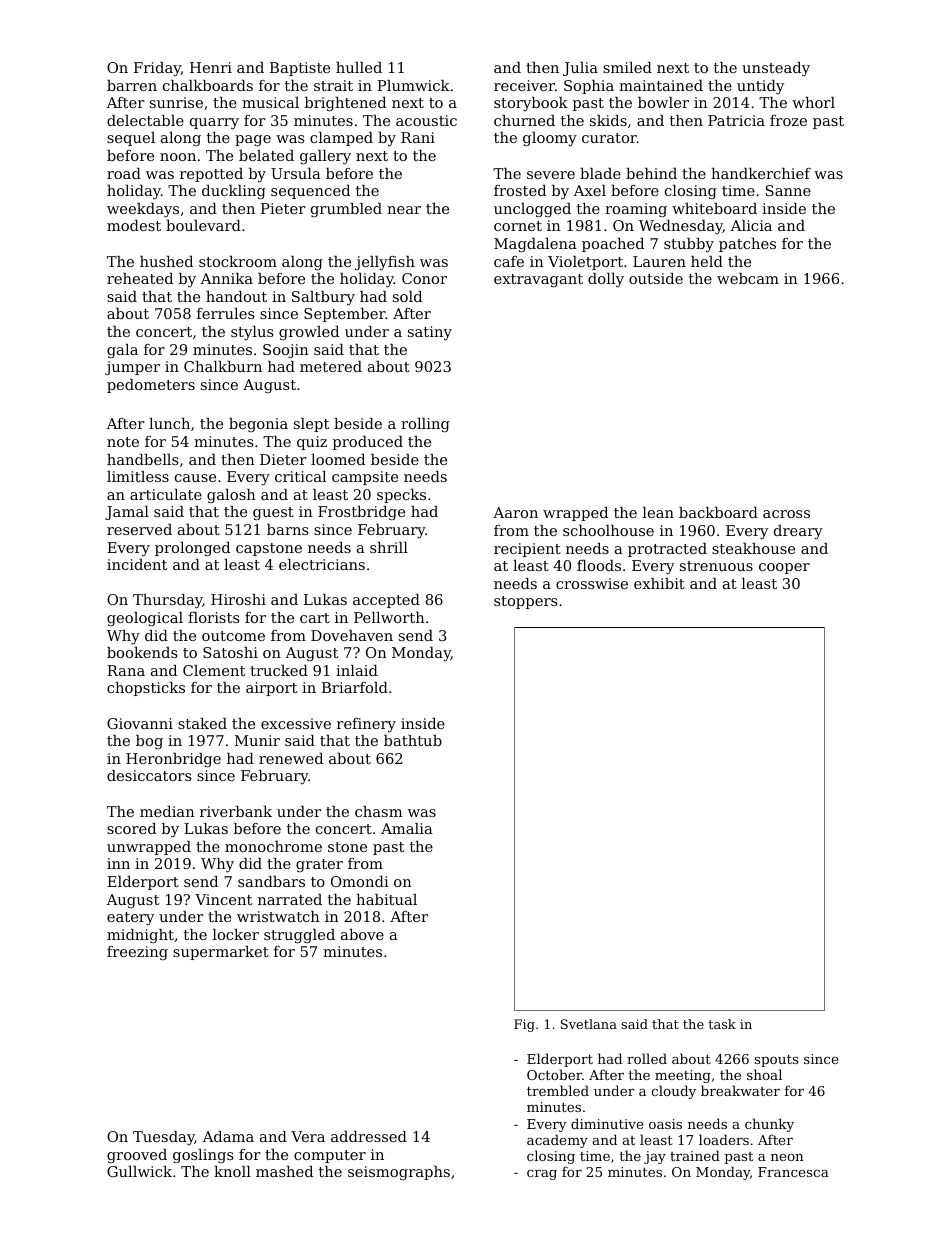 This document has height=1233, width=952. I want to click on cafe, so click(509, 261).
